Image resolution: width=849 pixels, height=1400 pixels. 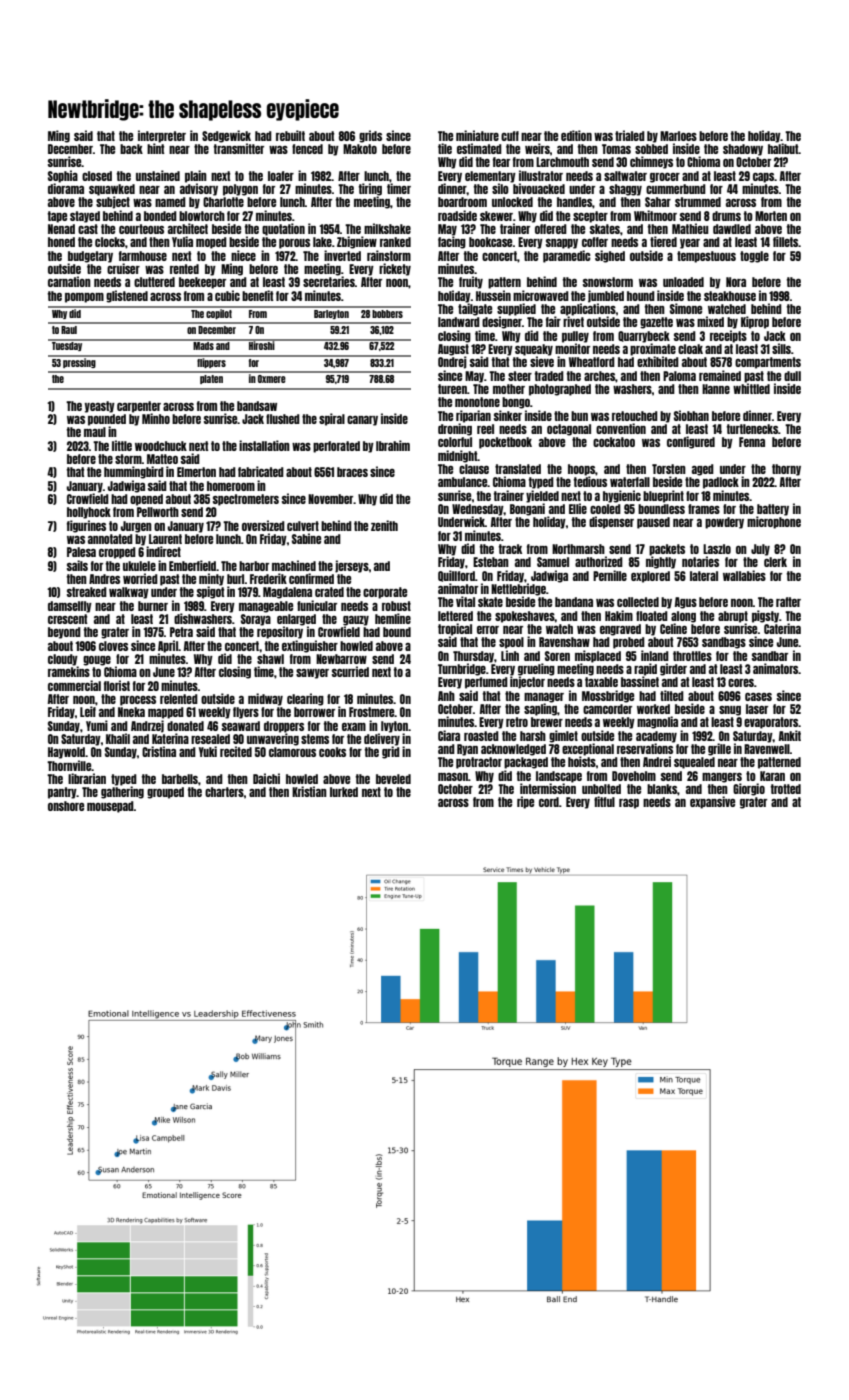 I want to click on sandbar, so click(x=770, y=656).
